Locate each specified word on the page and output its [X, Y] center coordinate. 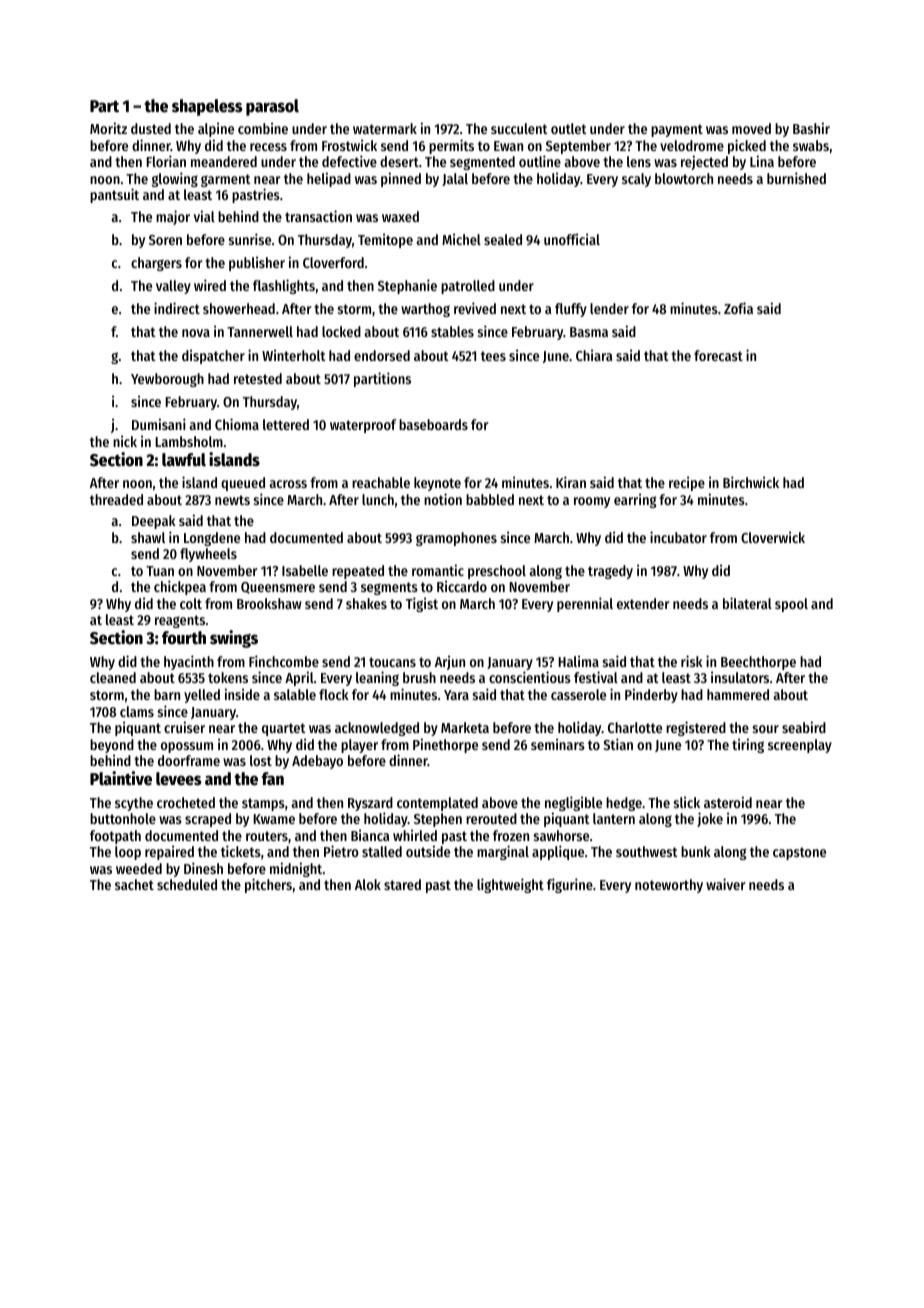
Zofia [738, 308]
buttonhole [123, 818]
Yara [456, 695]
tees [493, 356]
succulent [519, 128]
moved [751, 128]
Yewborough [167, 380]
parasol [272, 107]
